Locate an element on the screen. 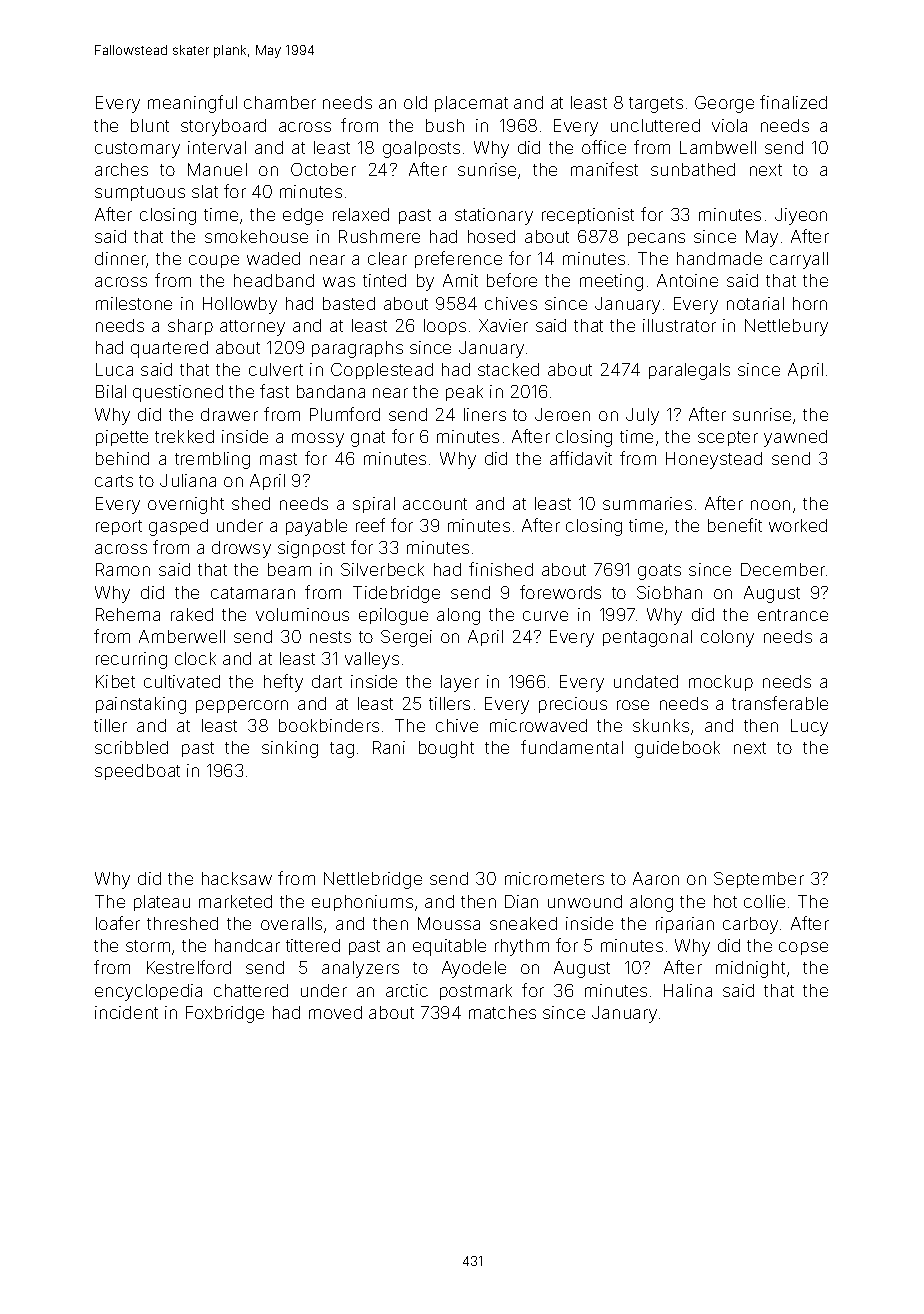 This screenshot has width=924, height=1314. July is located at coordinates (642, 416).
